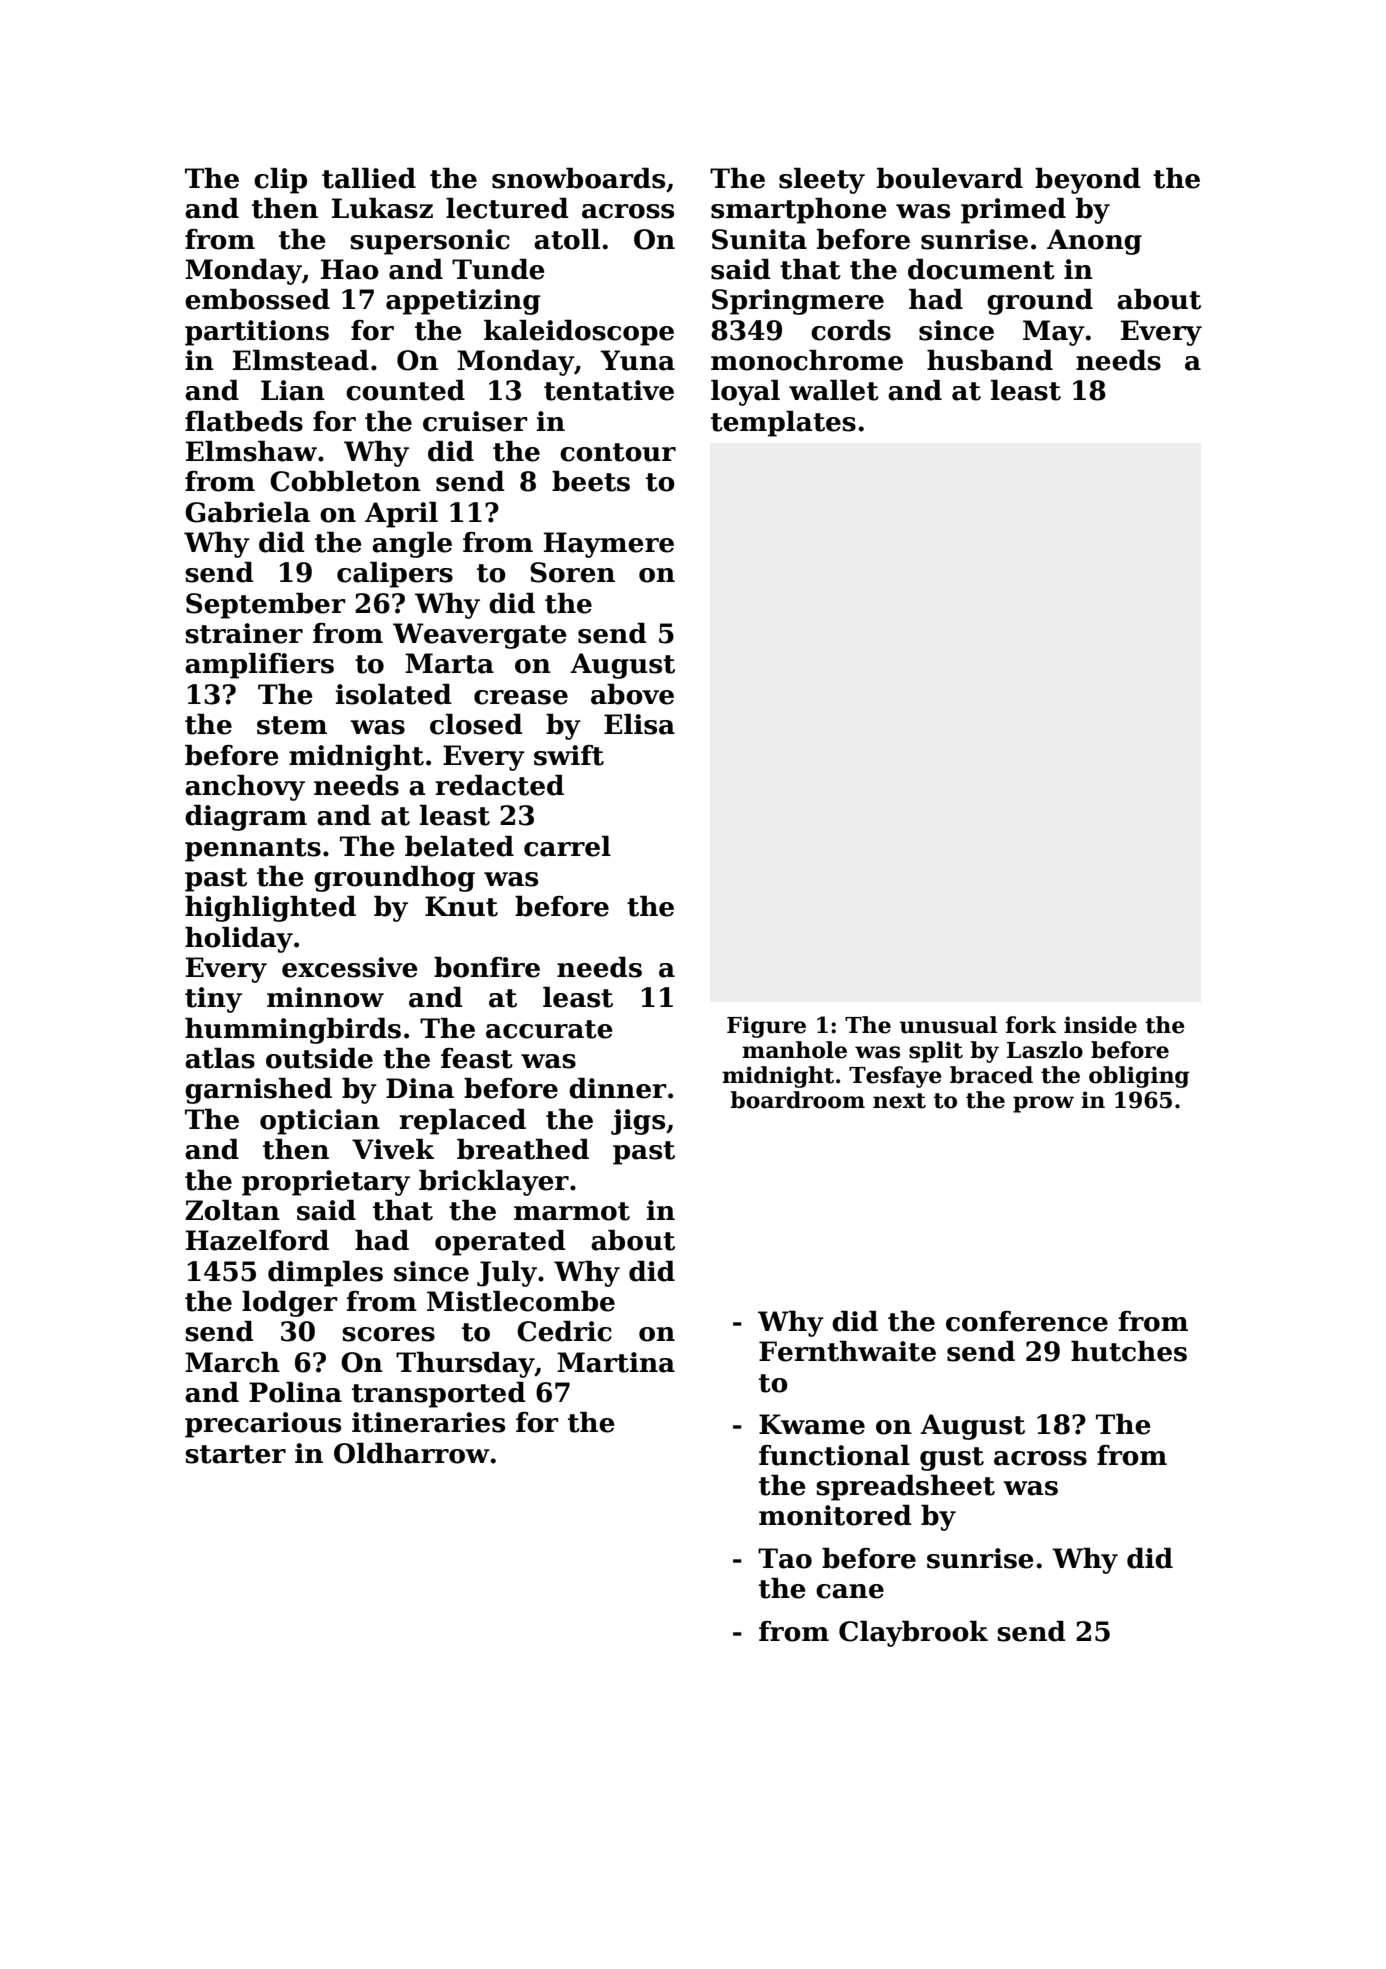 Image resolution: width=1386 pixels, height=1969 pixels. Describe the element at coordinates (578, 178) in the screenshot. I see `snowboards` at that location.
